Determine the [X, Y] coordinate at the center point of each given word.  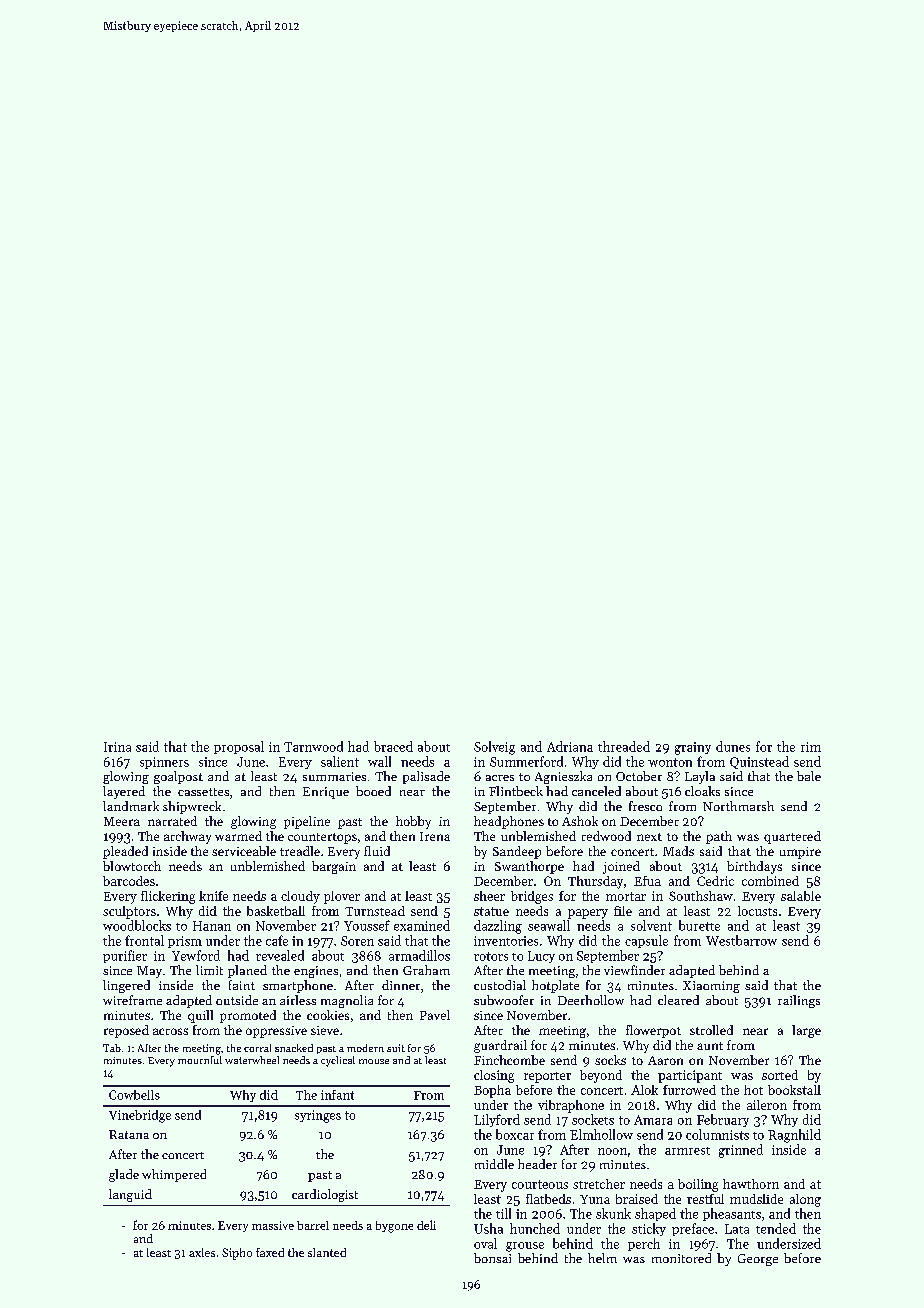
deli [426, 1225]
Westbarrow [741, 940]
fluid [377, 851]
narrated [172, 821]
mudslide [756, 1199]
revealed [280, 955]
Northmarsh [738, 806]
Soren [357, 941]
